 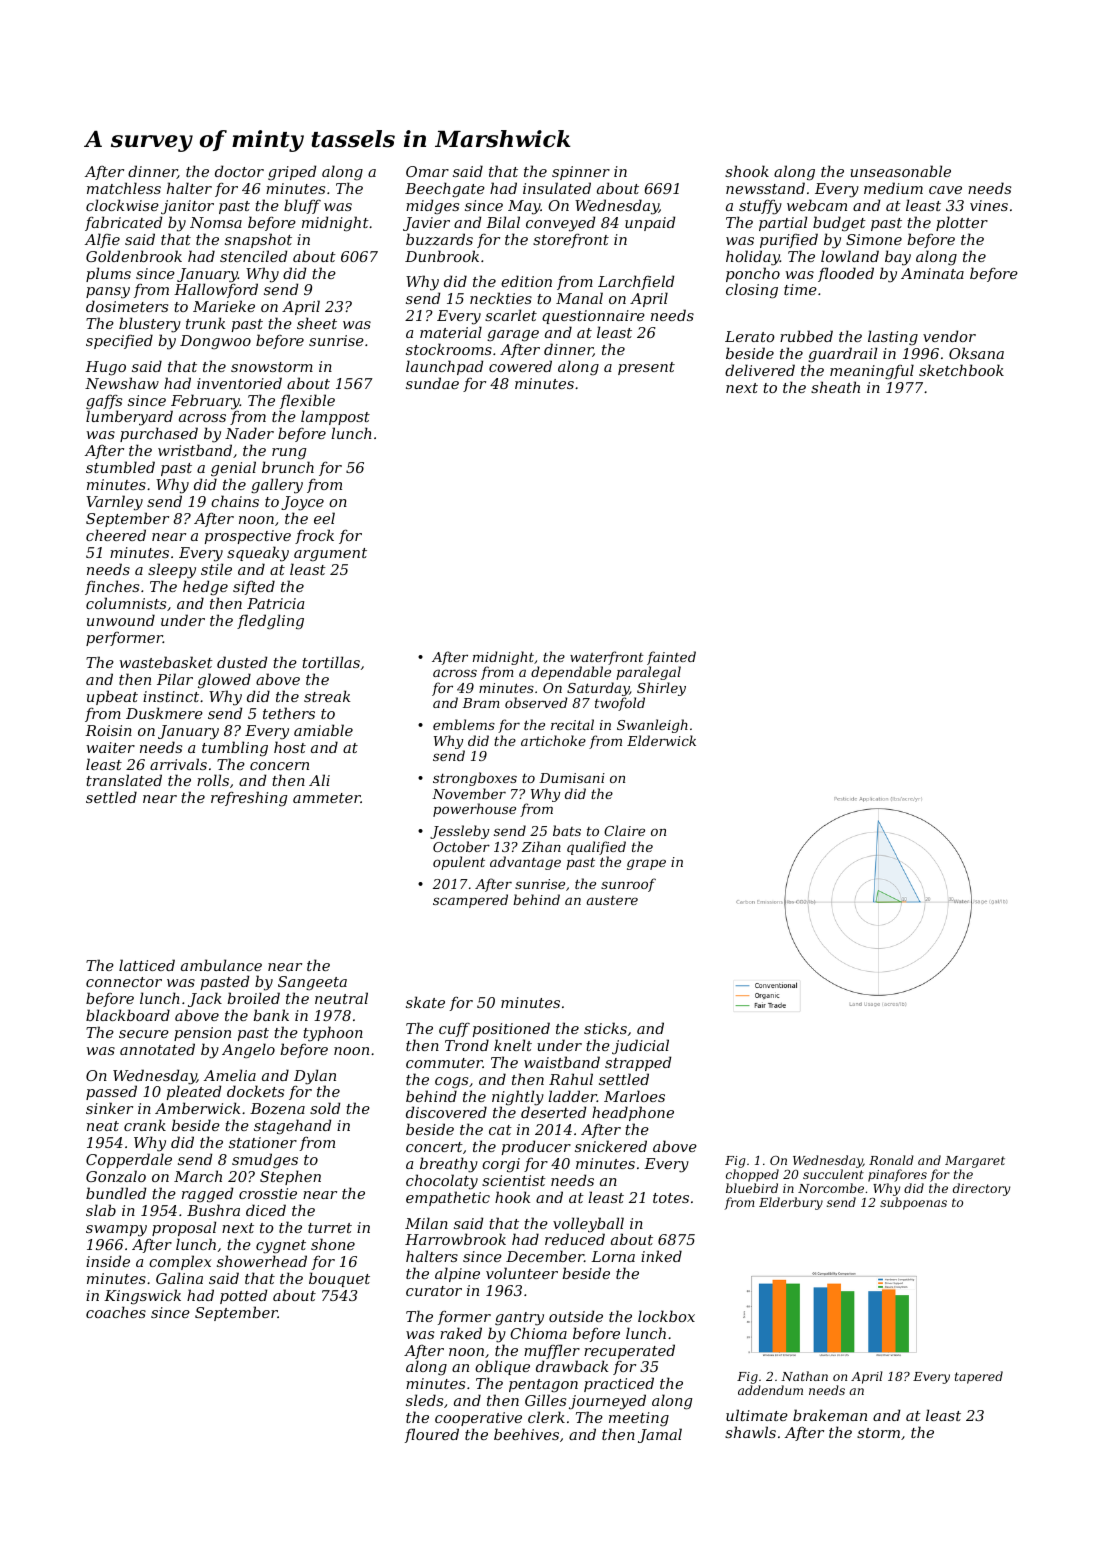 I want to click on Shirley, so click(x=661, y=689).
